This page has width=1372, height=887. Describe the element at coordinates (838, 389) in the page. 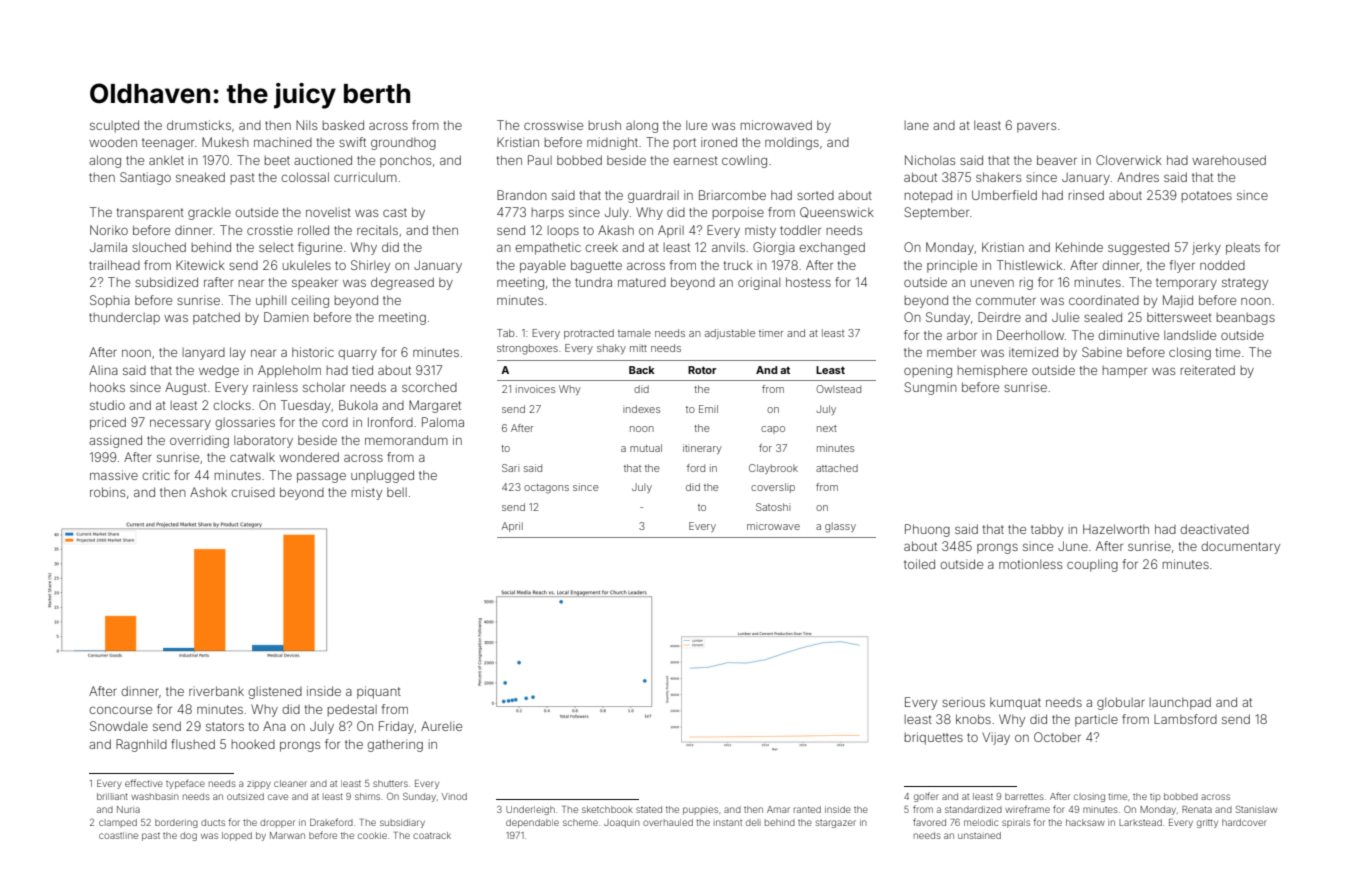

I see `Owlstead` at that location.
